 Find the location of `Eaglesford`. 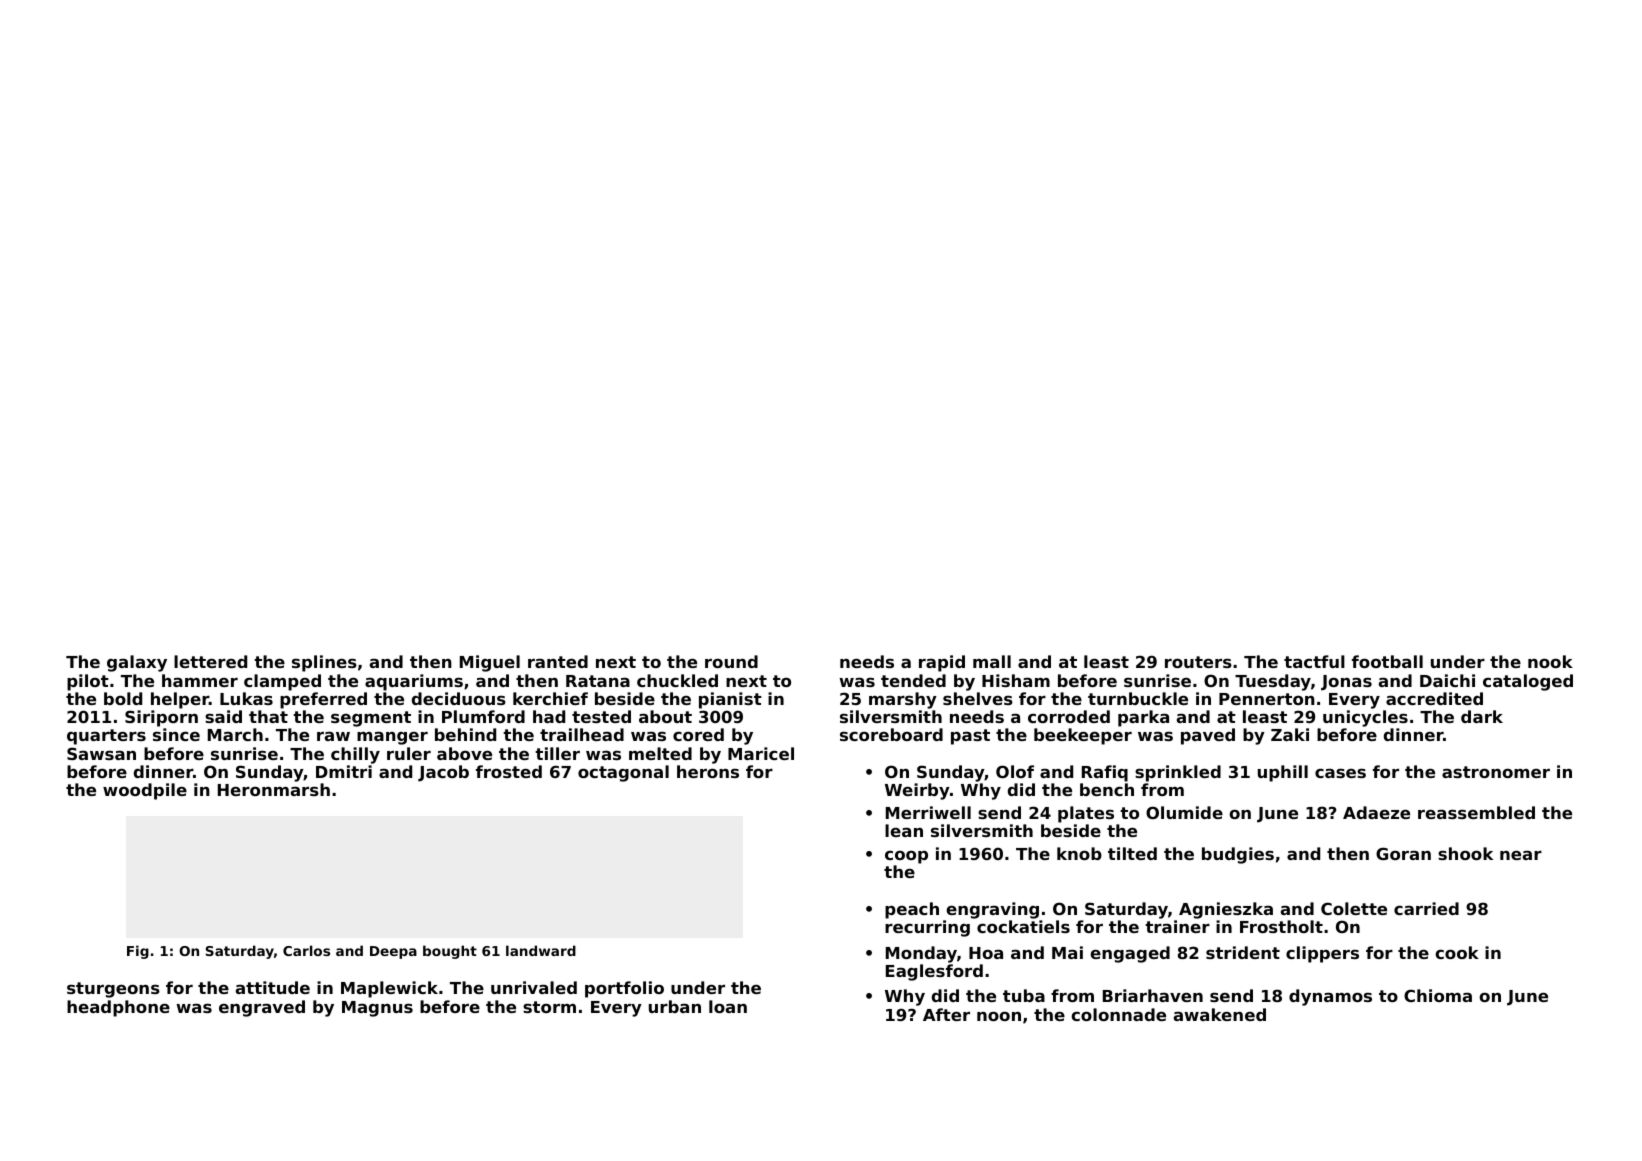

Eaglesford is located at coordinates (934, 972).
